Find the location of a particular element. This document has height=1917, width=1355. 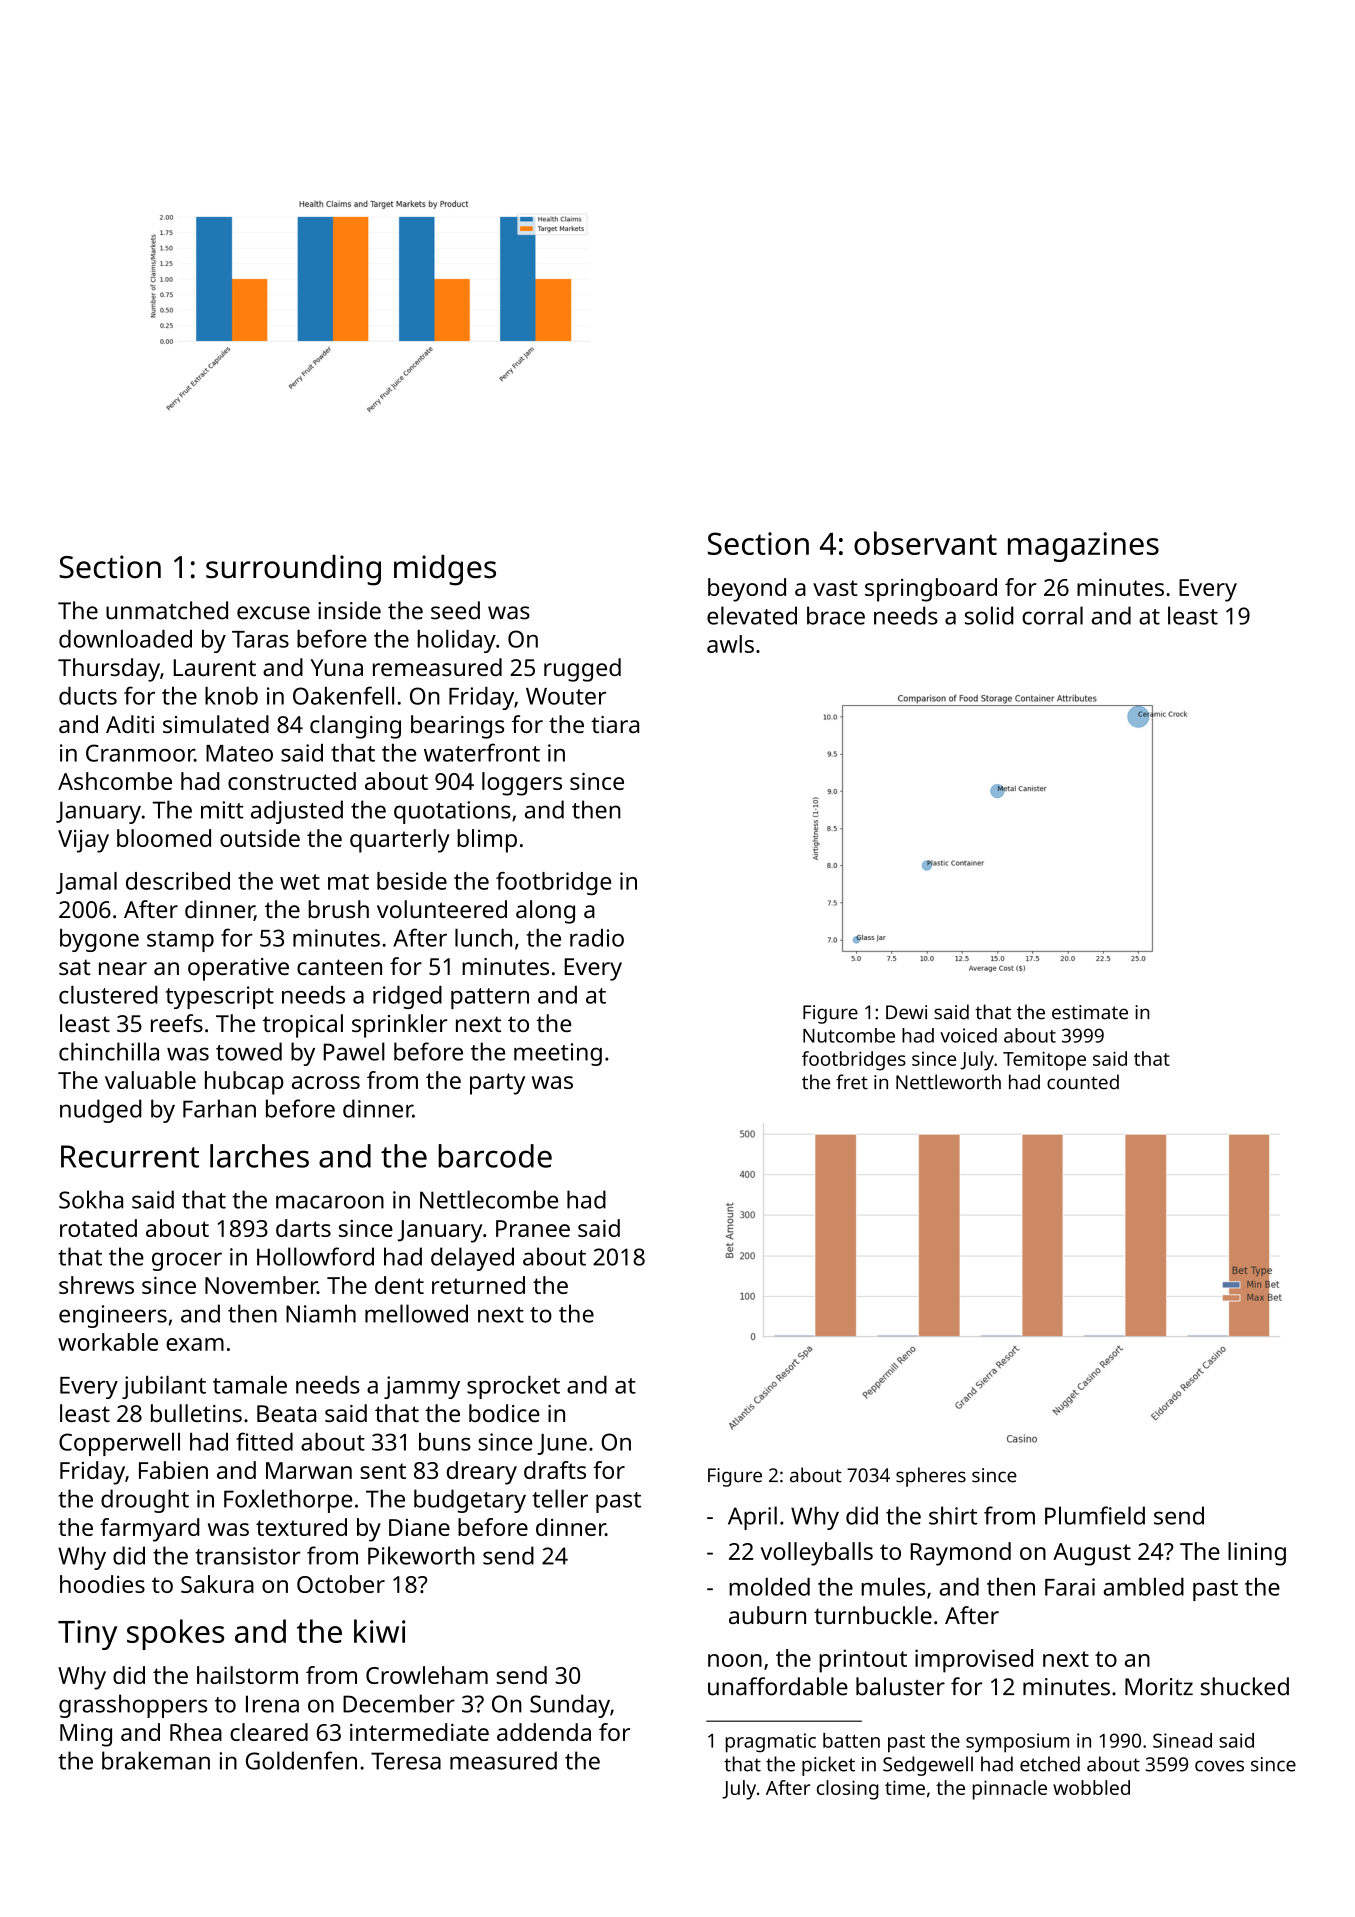

solid is located at coordinates (989, 615).
